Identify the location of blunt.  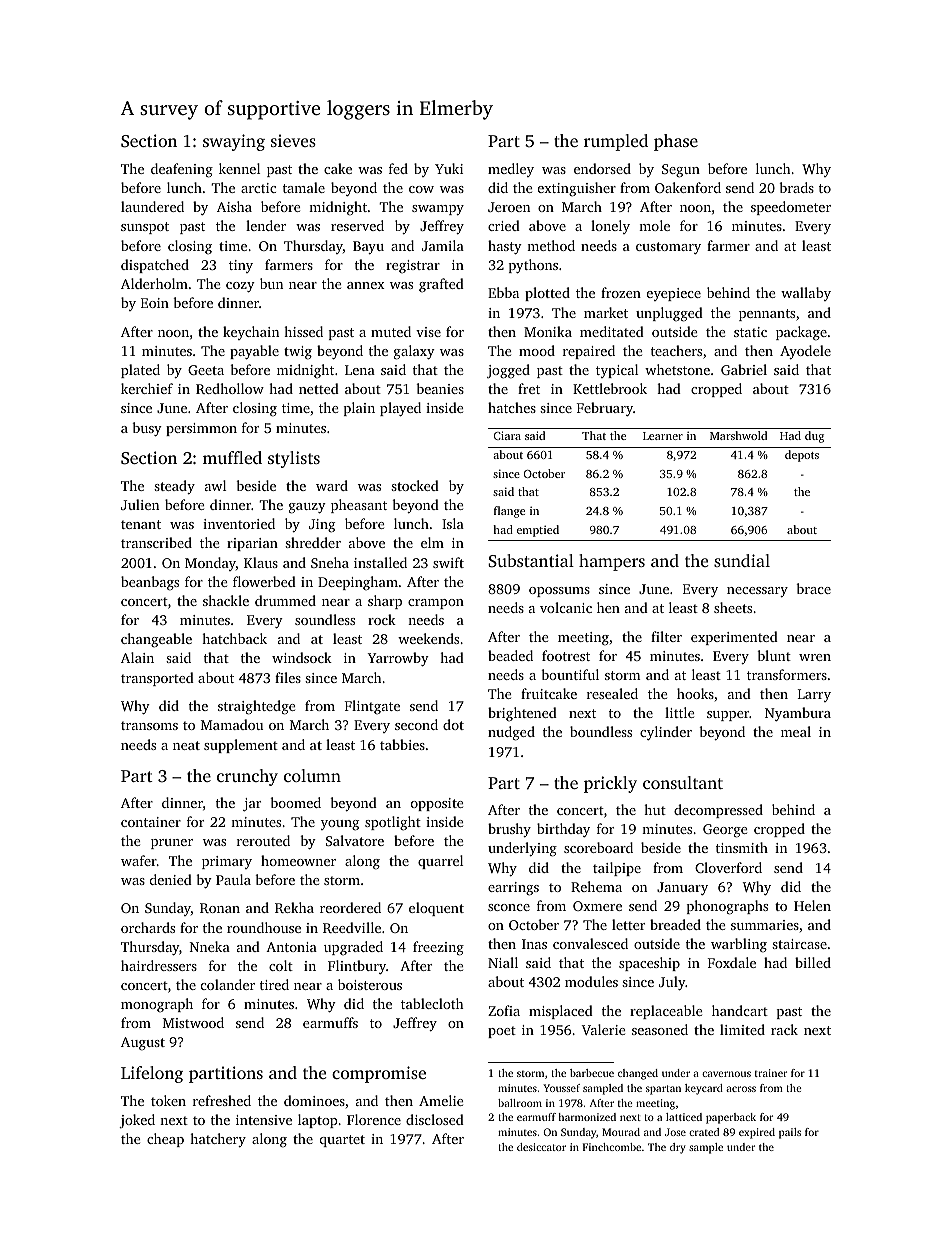
(774, 655).
